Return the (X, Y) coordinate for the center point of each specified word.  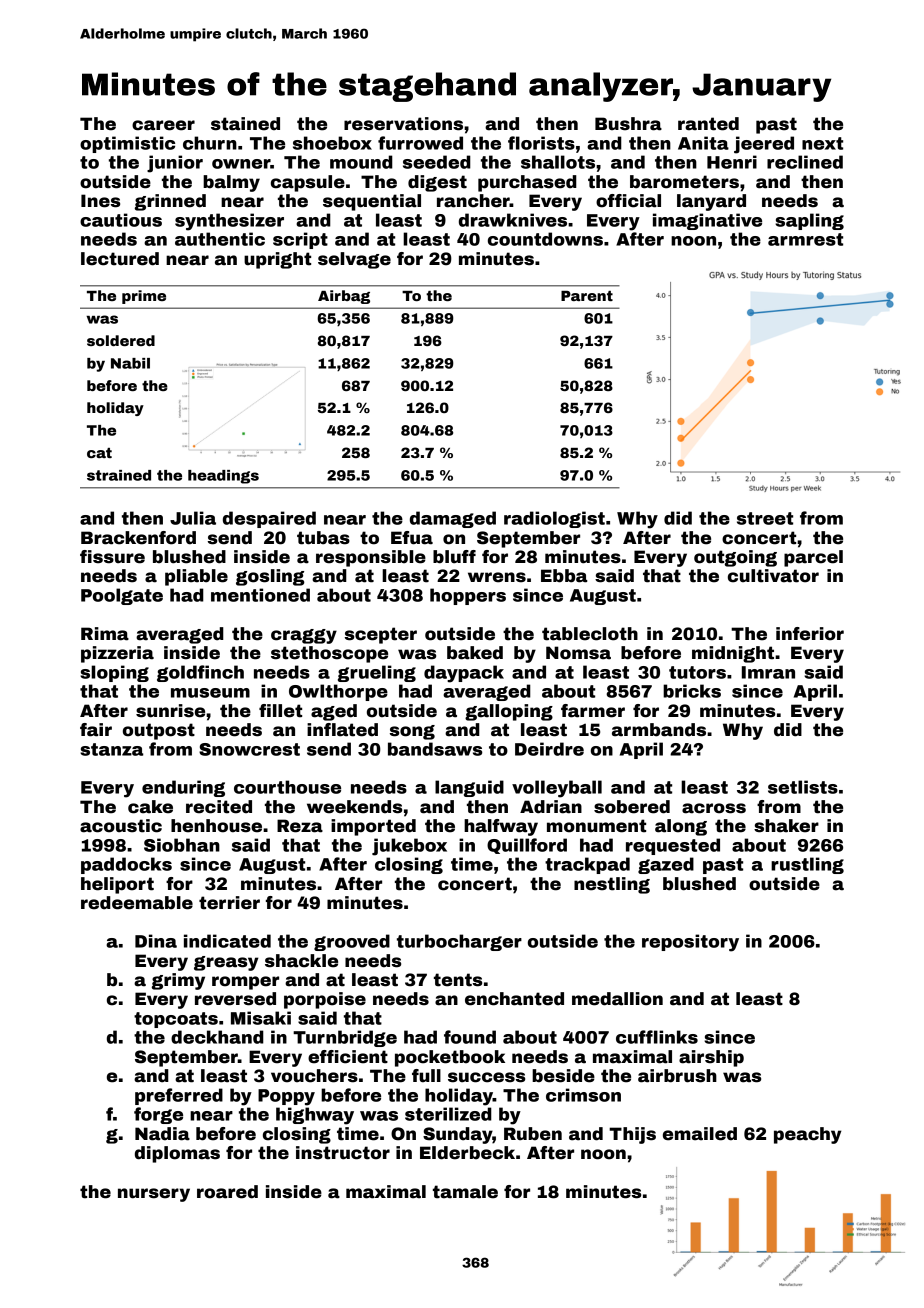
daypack (464, 674)
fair (96, 730)
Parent (587, 296)
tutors (697, 672)
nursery (154, 1195)
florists (541, 143)
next (822, 143)
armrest (805, 239)
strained (119, 475)
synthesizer (229, 222)
